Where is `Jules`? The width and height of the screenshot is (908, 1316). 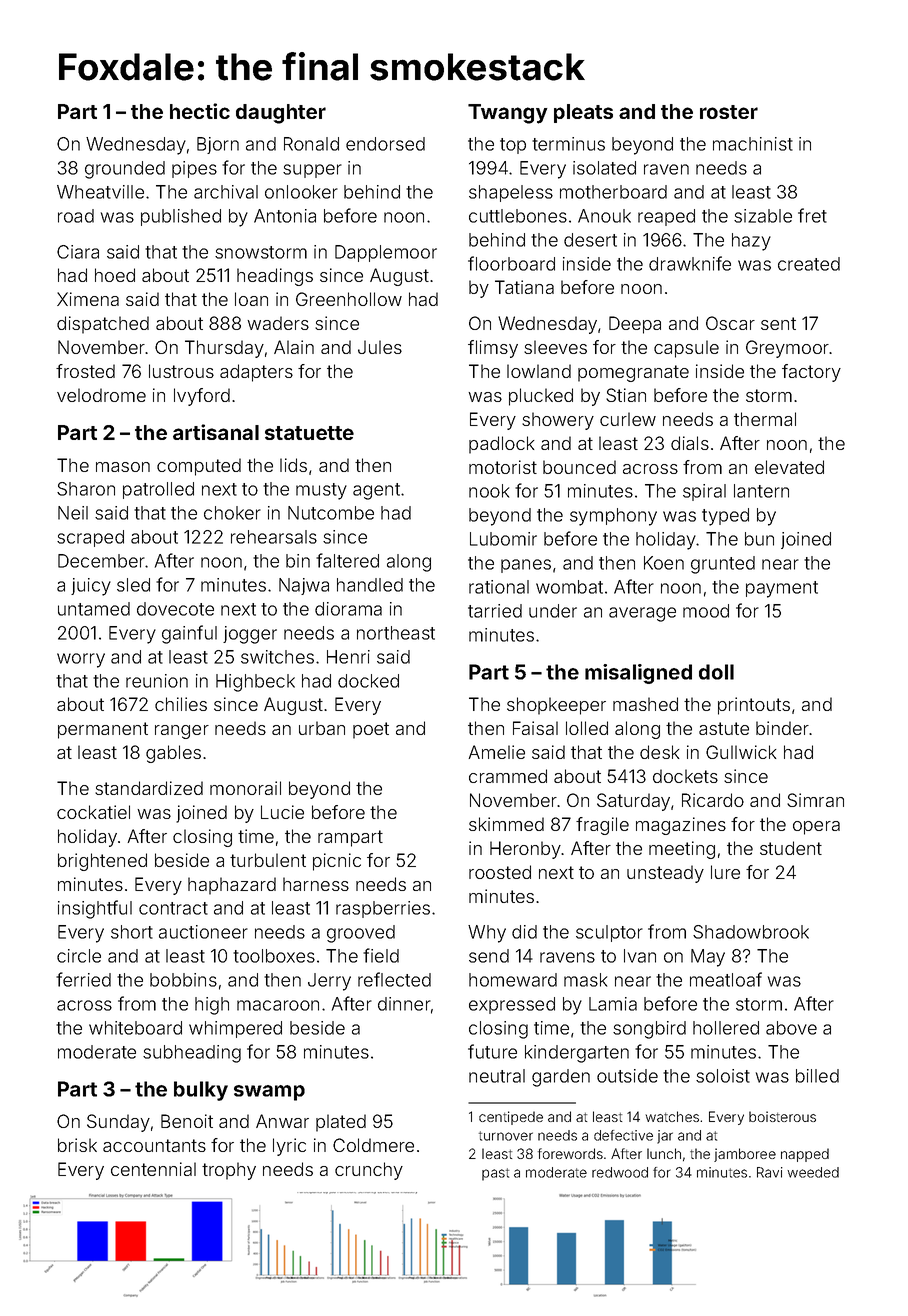
Jules is located at coordinates (380, 347).
